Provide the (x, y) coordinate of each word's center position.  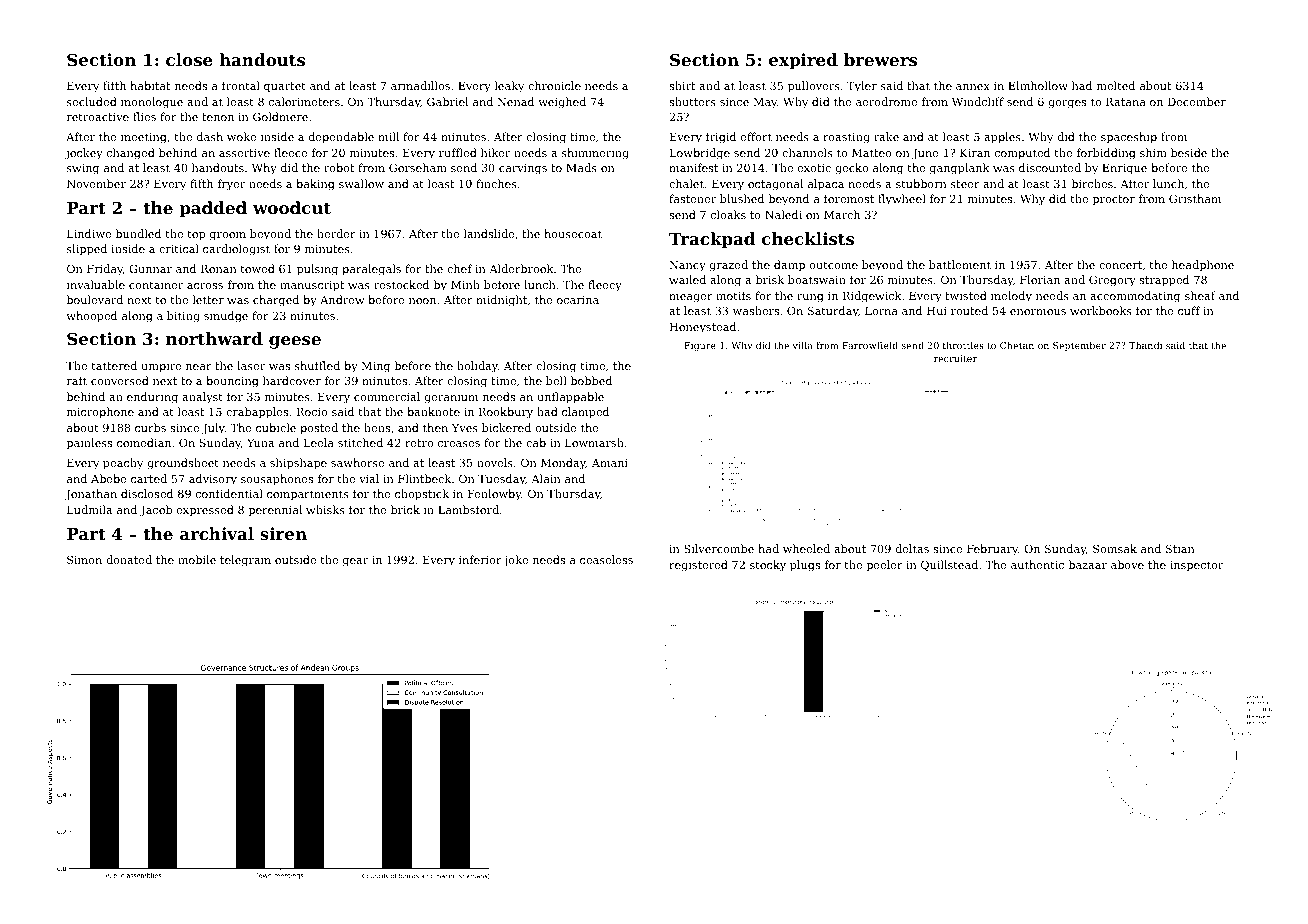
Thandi (1145, 345)
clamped (585, 413)
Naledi (783, 214)
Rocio (312, 412)
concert (1120, 265)
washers (756, 310)
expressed (205, 511)
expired (803, 61)
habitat (150, 85)
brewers (880, 59)
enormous (1038, 312)
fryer (231, 185)
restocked (401, 284)
